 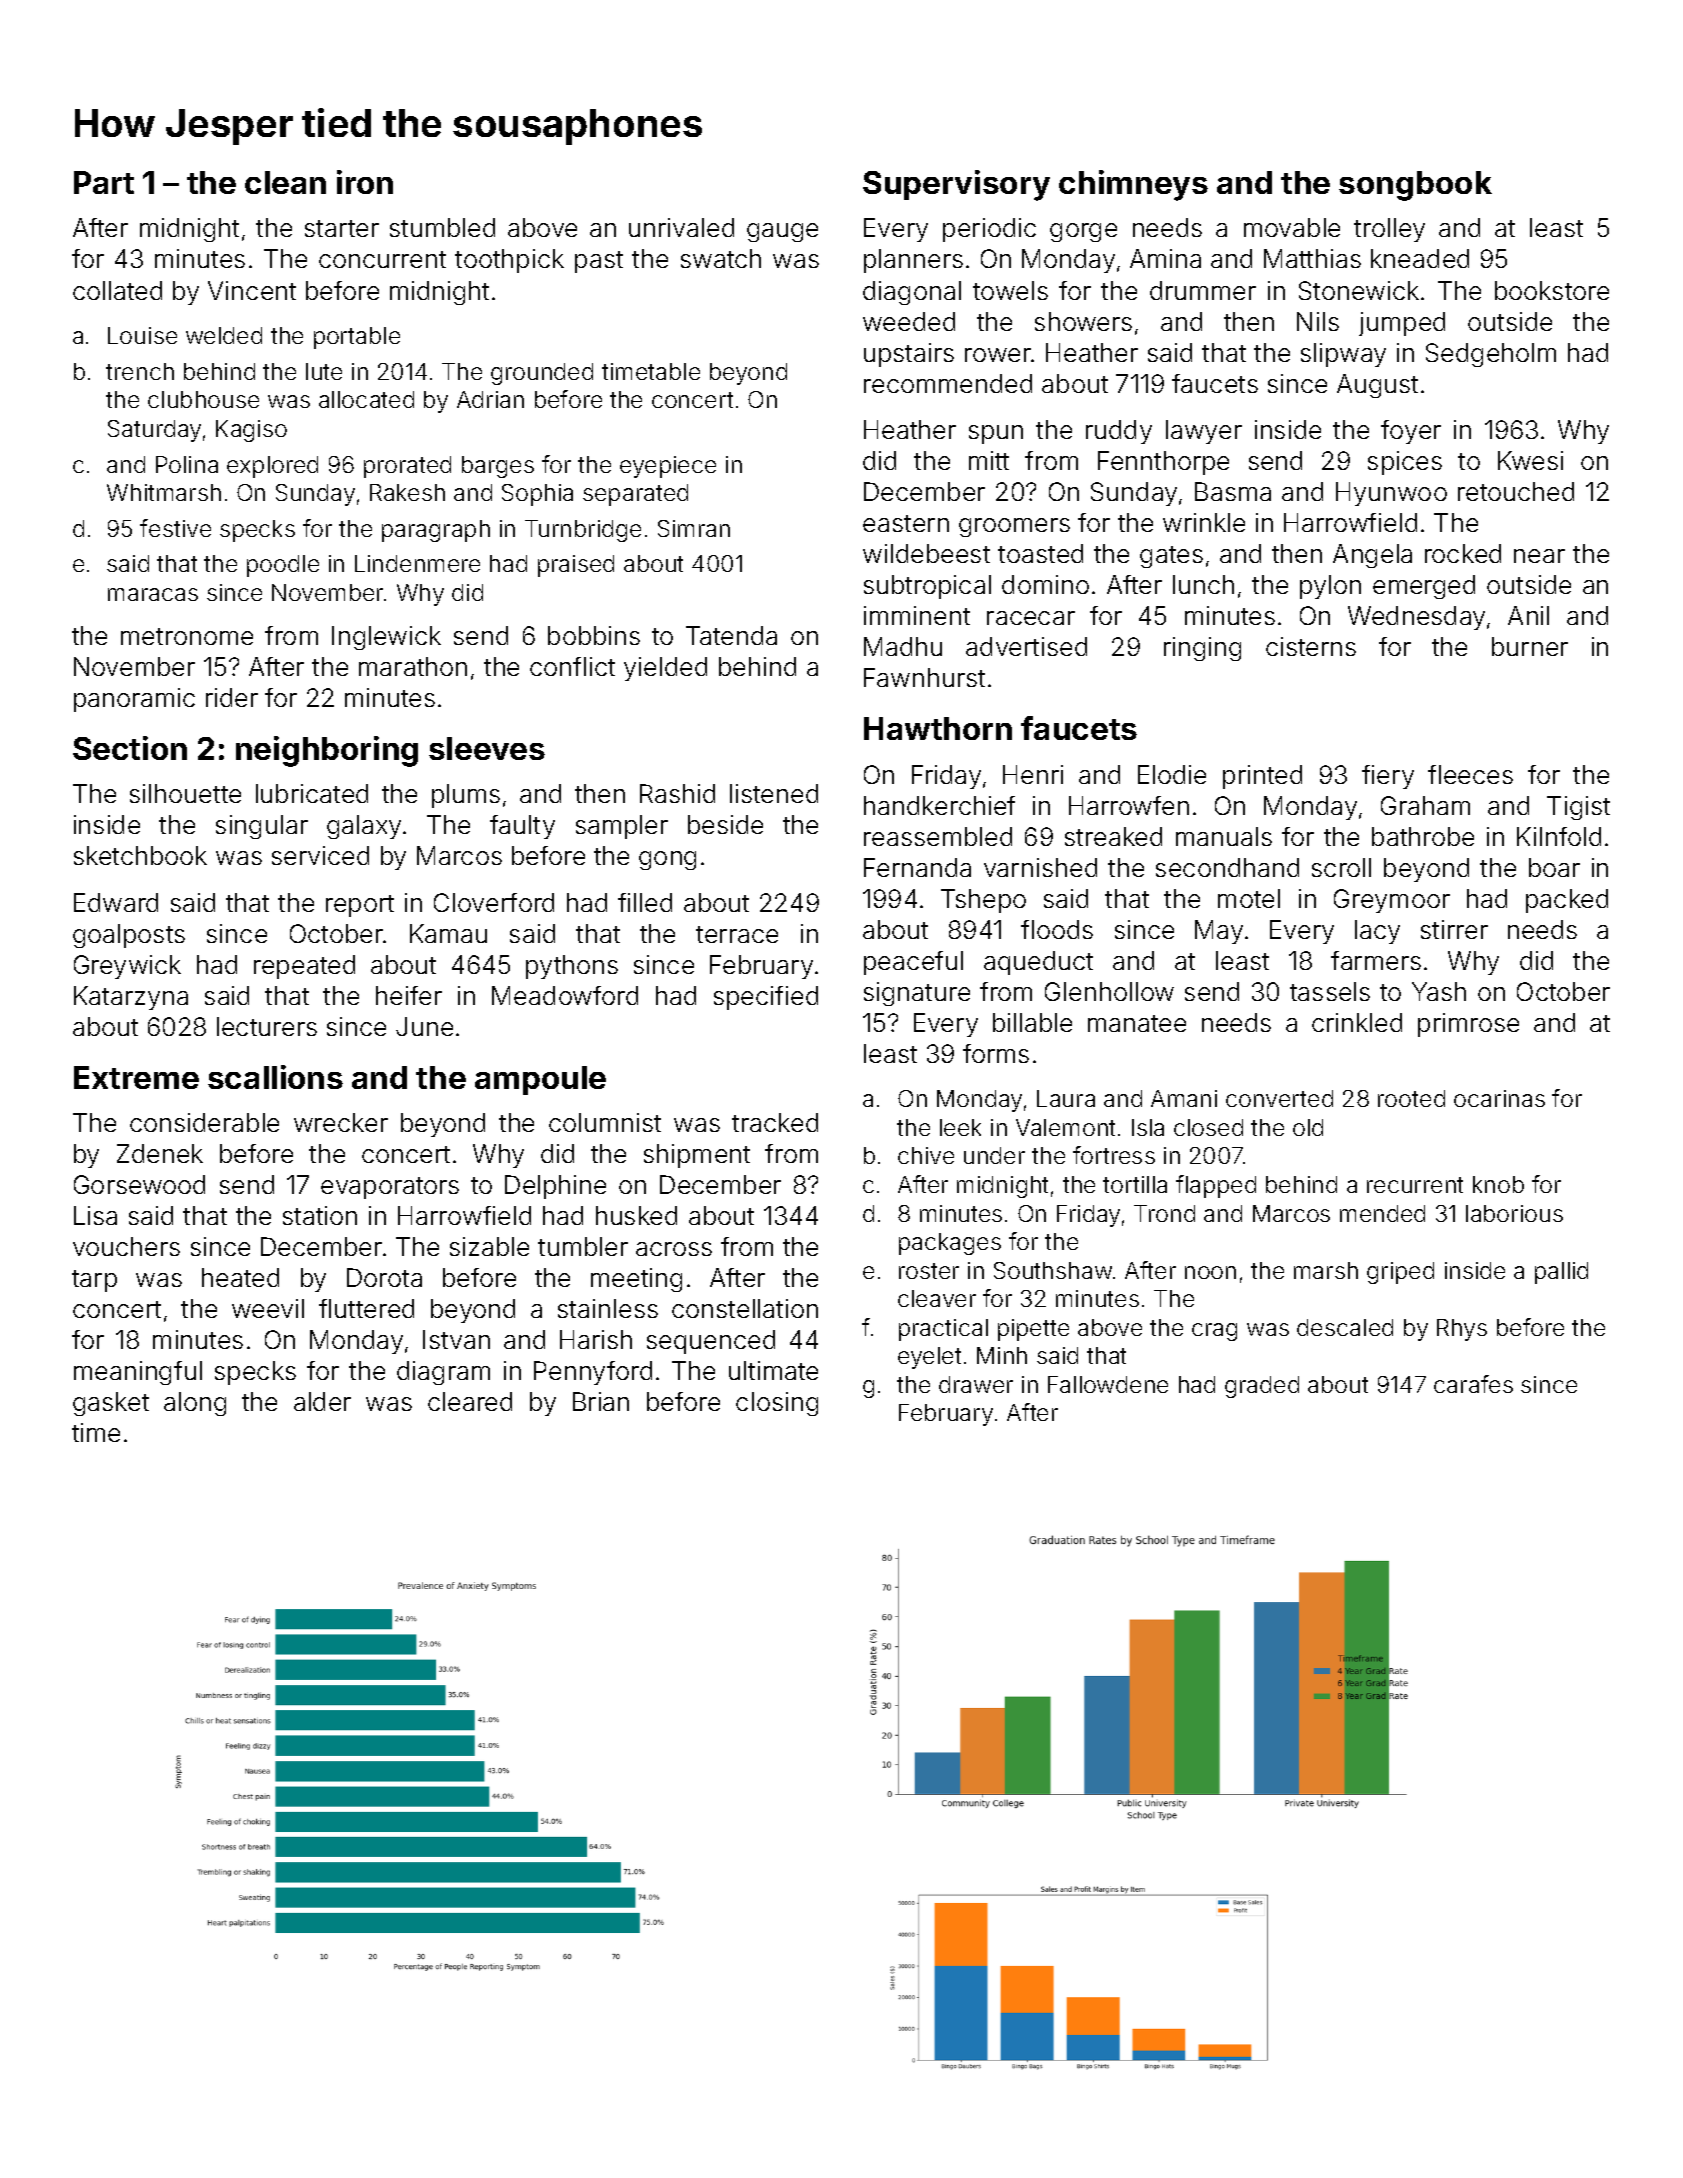 What do you see at coordinates (542, 374) in the screenshot?
I see `grounded` at bounding box center [542, 374].
